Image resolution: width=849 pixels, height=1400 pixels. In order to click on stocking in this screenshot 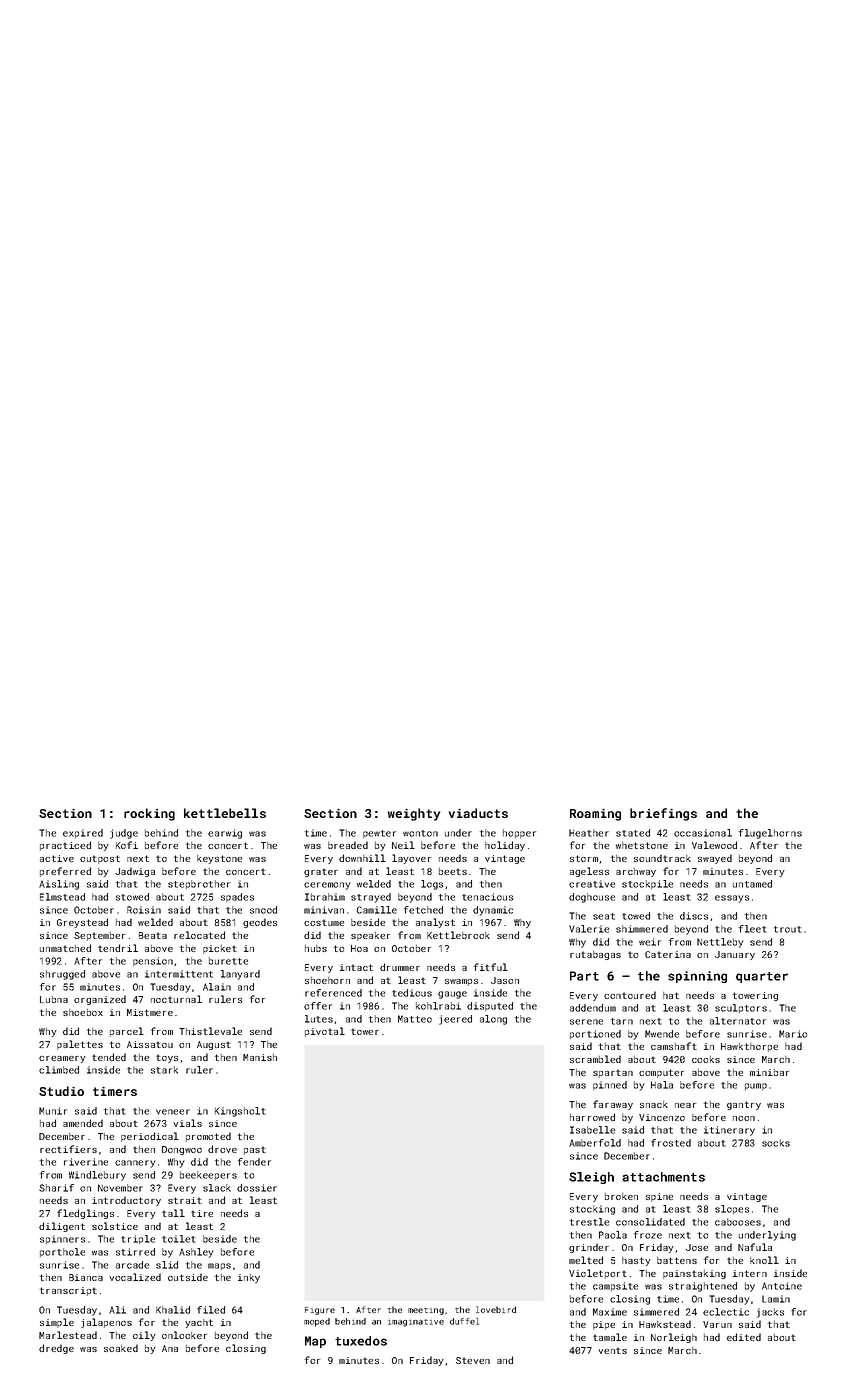, I will do `click(592, 1210)`.
